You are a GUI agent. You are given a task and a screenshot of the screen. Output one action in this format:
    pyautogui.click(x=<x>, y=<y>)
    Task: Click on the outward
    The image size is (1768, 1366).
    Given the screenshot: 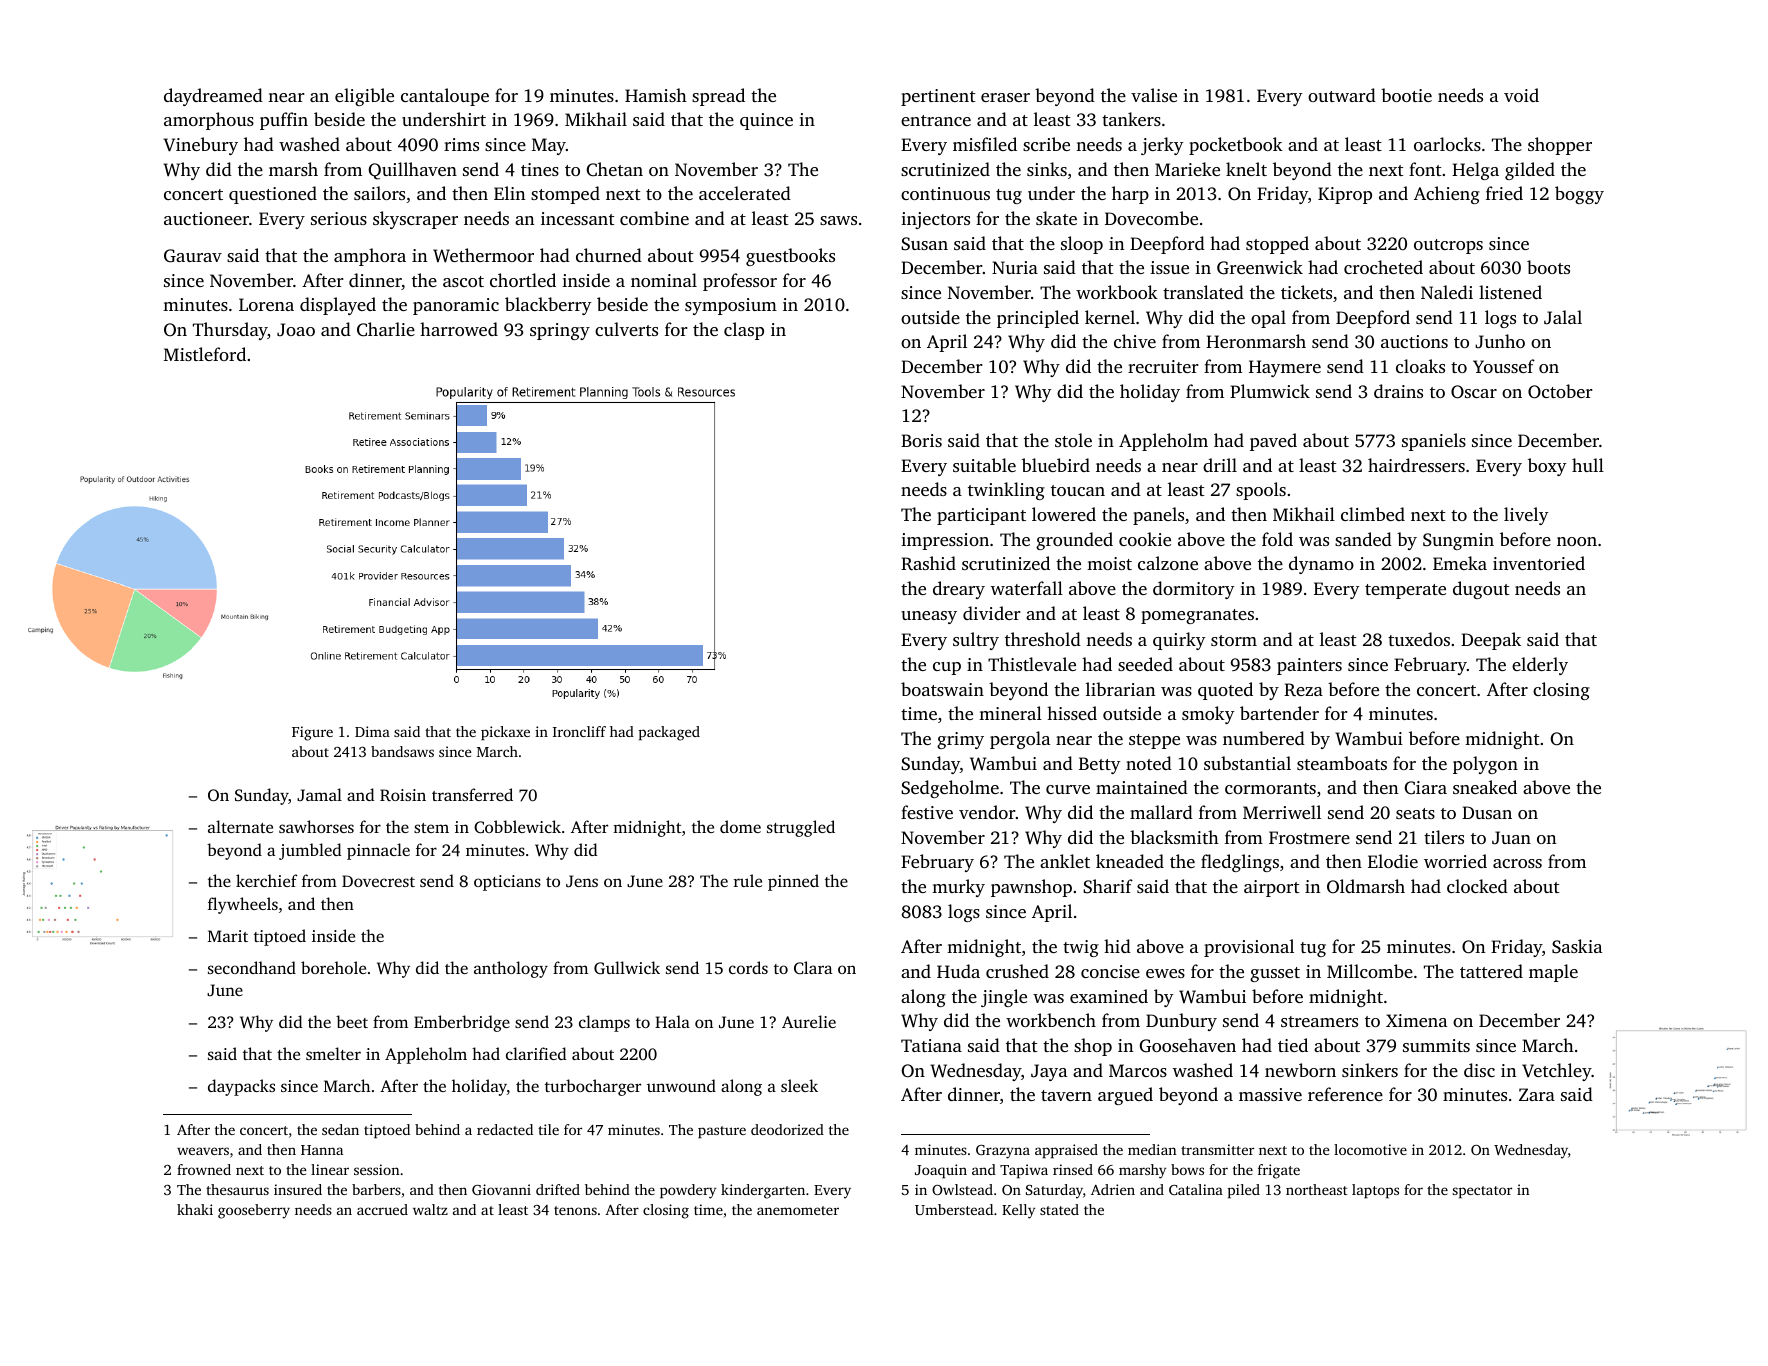 What is the action you would take?
    pyautogui.click(x=1342, y=95)
